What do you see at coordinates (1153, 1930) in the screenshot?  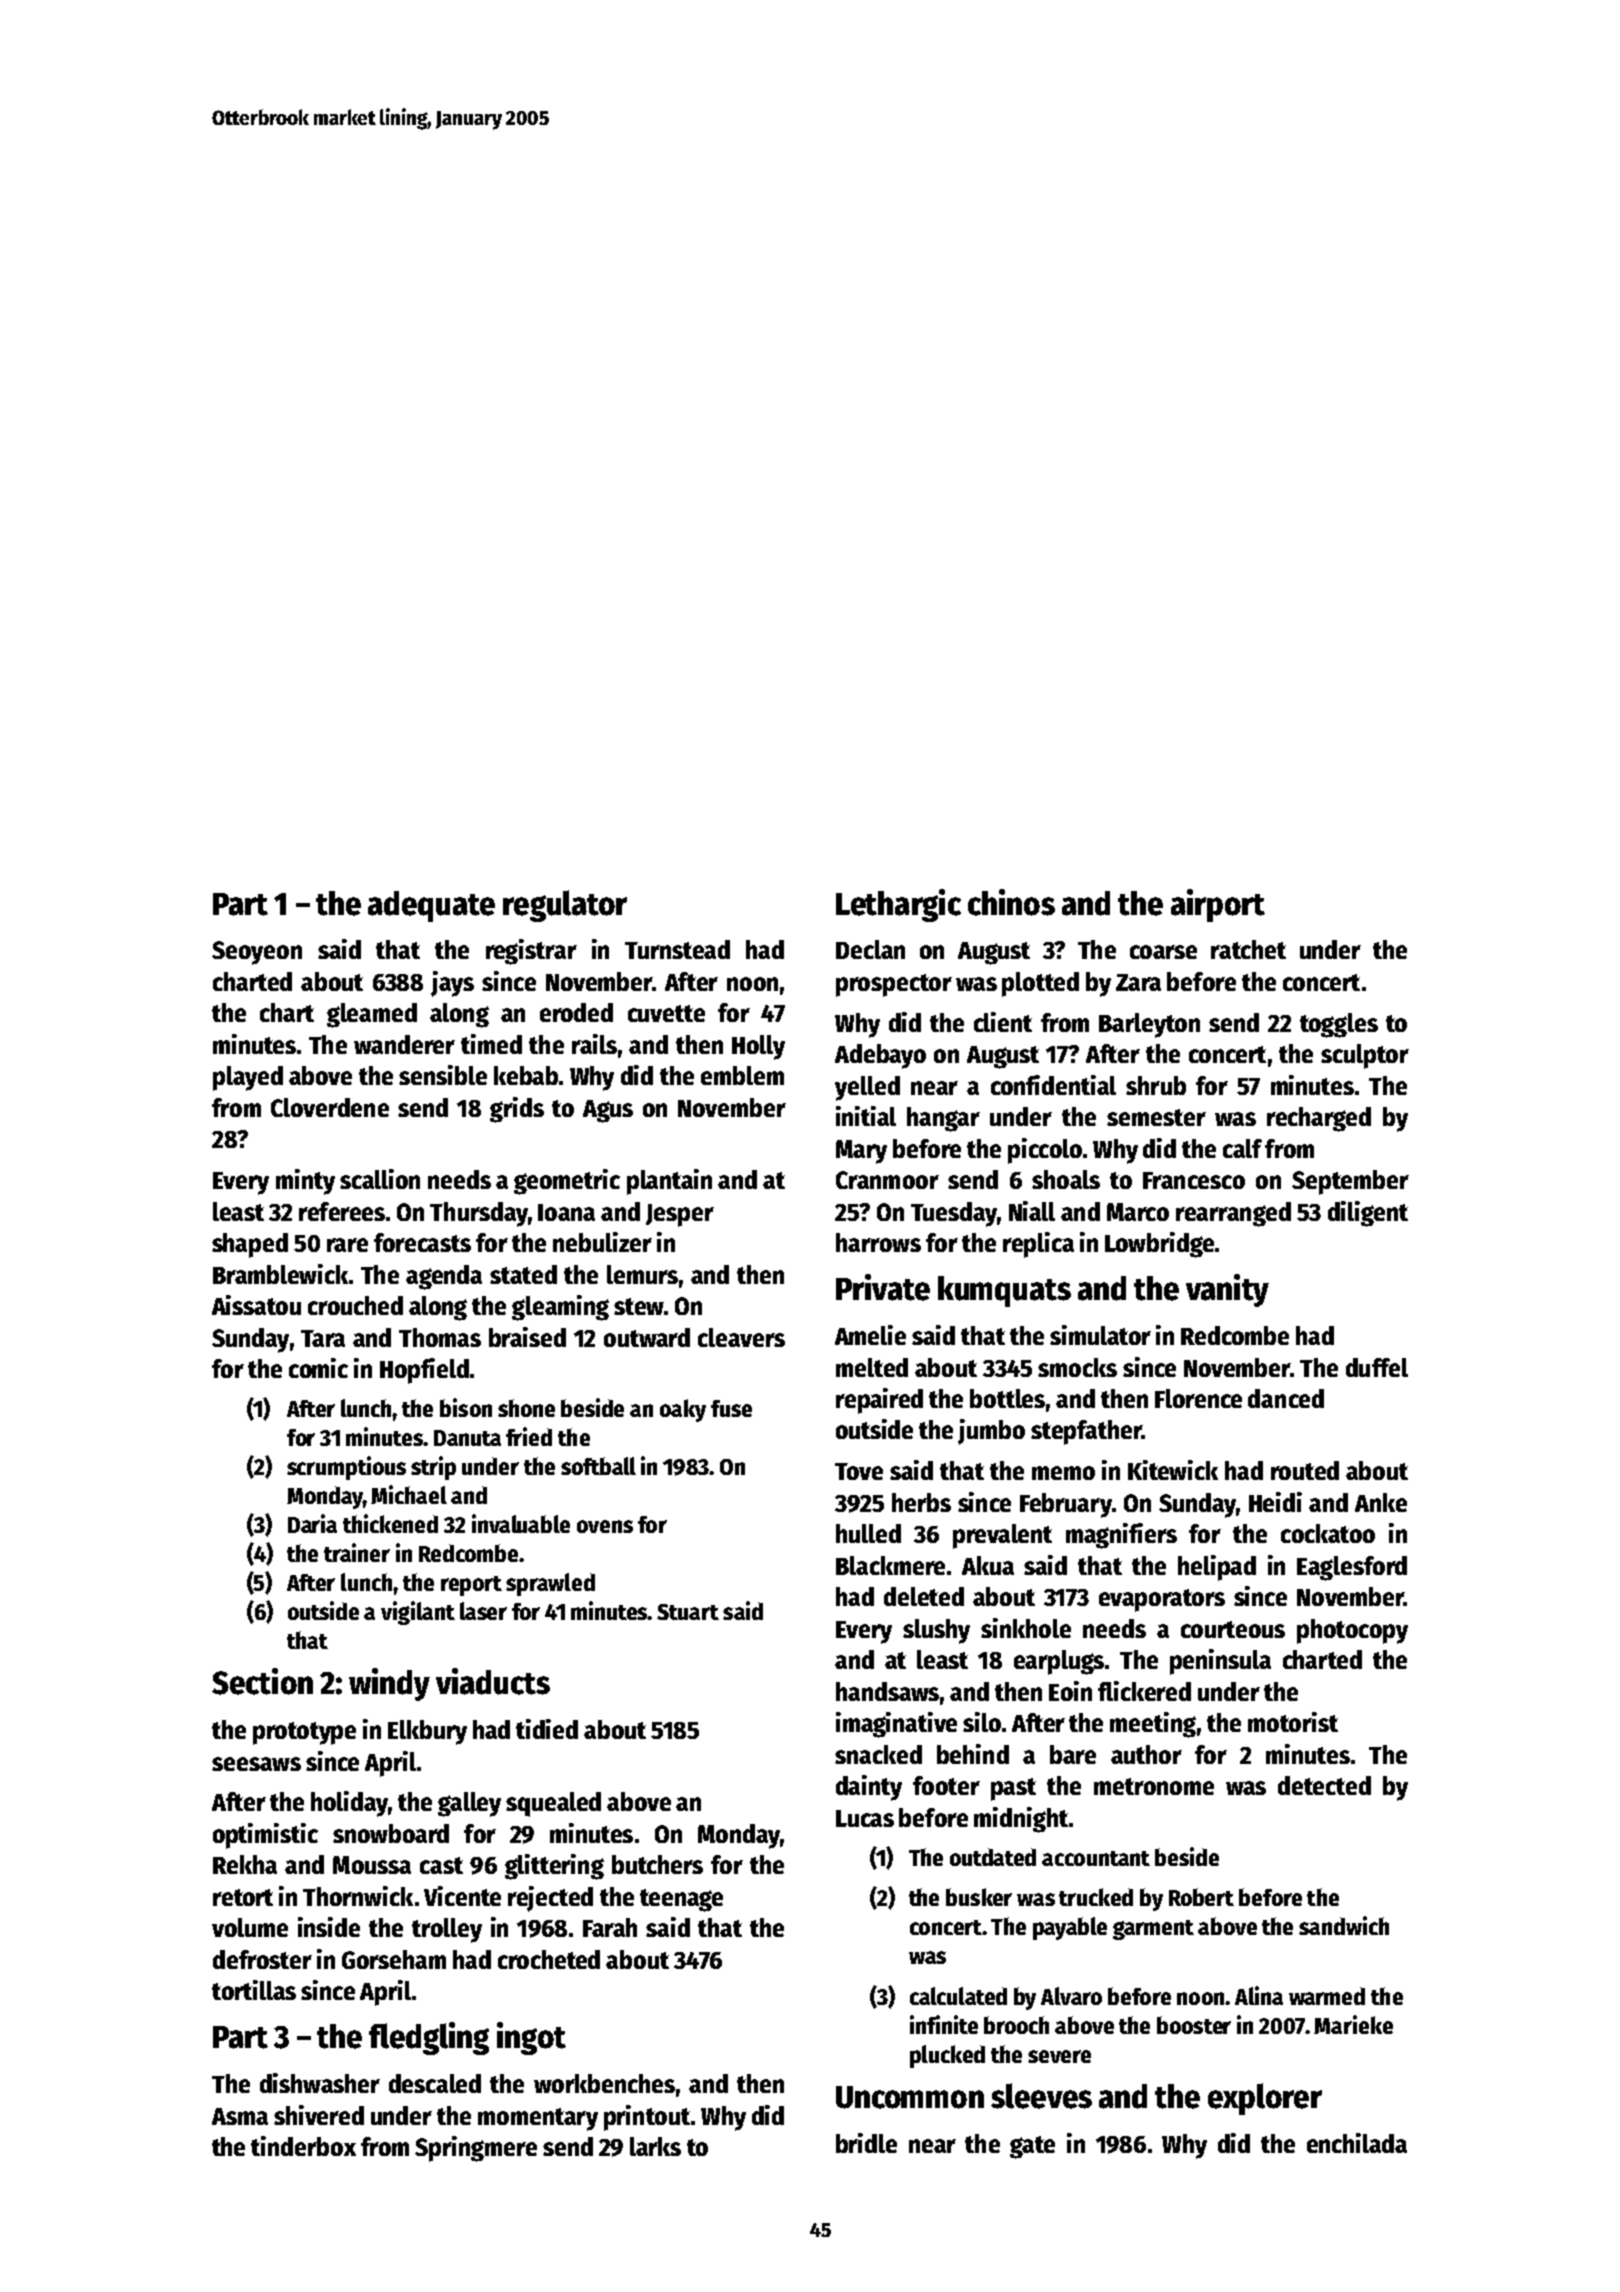 I see `garment` at bounding box center [1153, 1930].
